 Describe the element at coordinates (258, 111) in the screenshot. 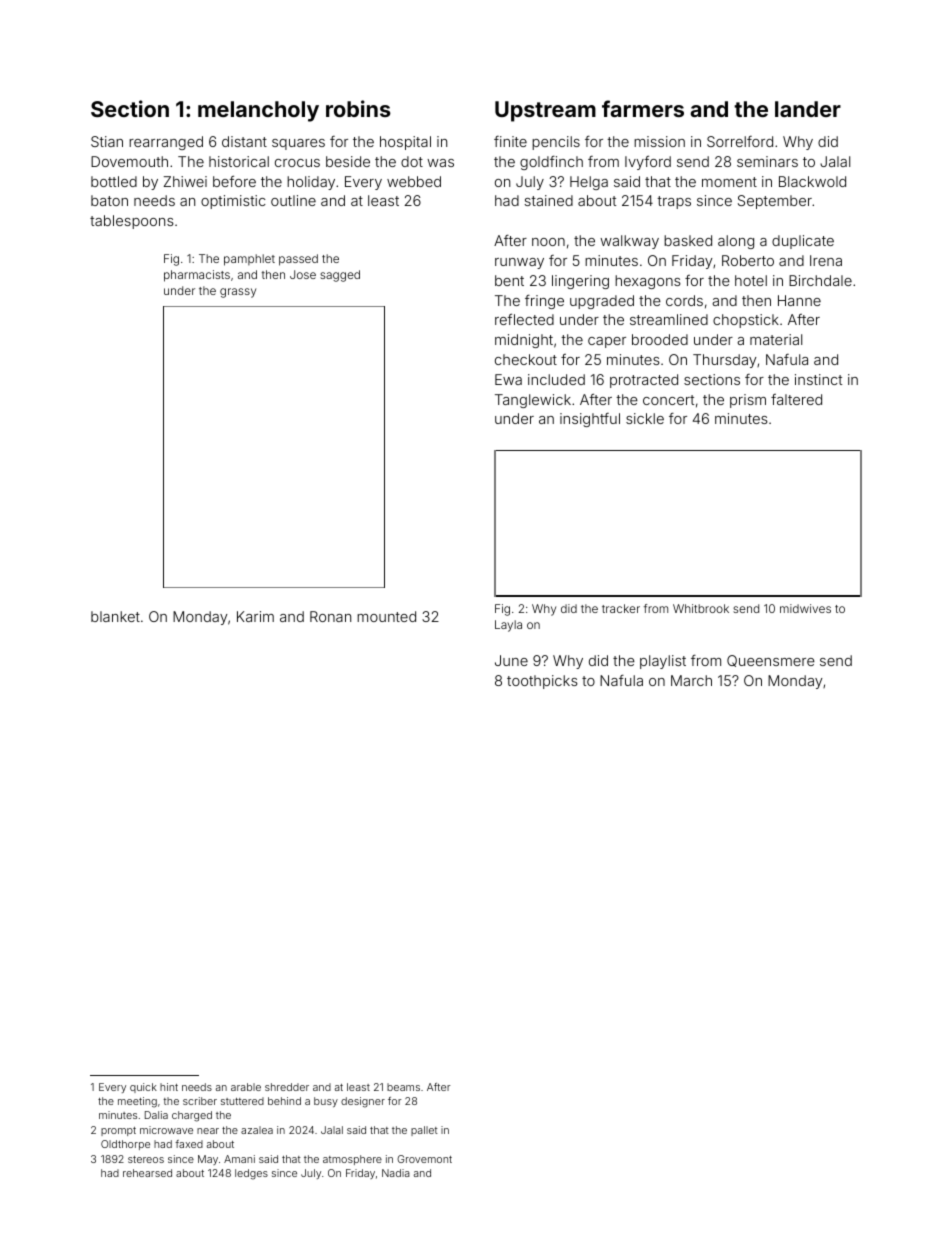

I see `melancholy` at that location.
